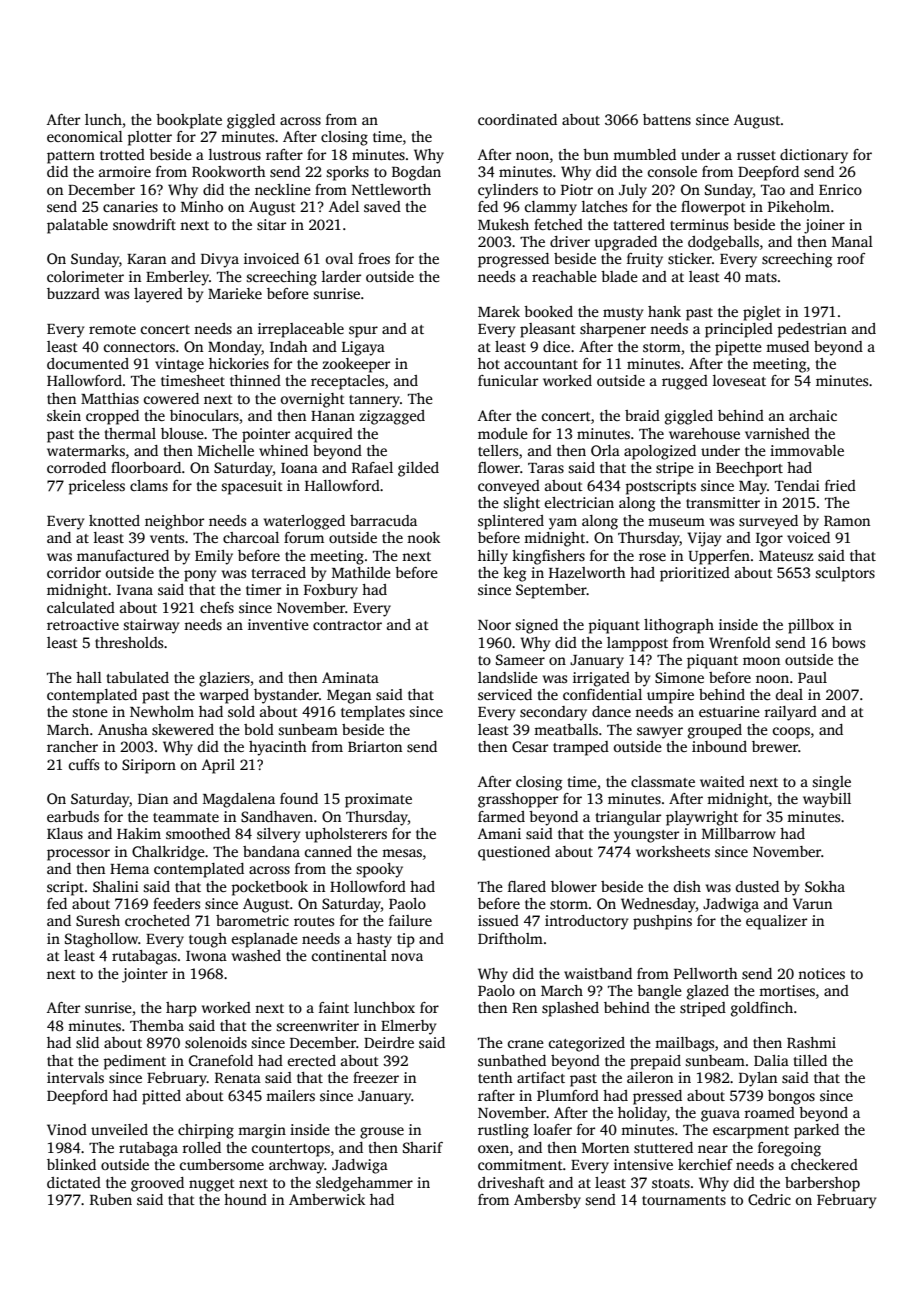  What do you see at coordinates (389, 1042) in the document?
I see `Deirdre` at bounding box center [389, 1042].
